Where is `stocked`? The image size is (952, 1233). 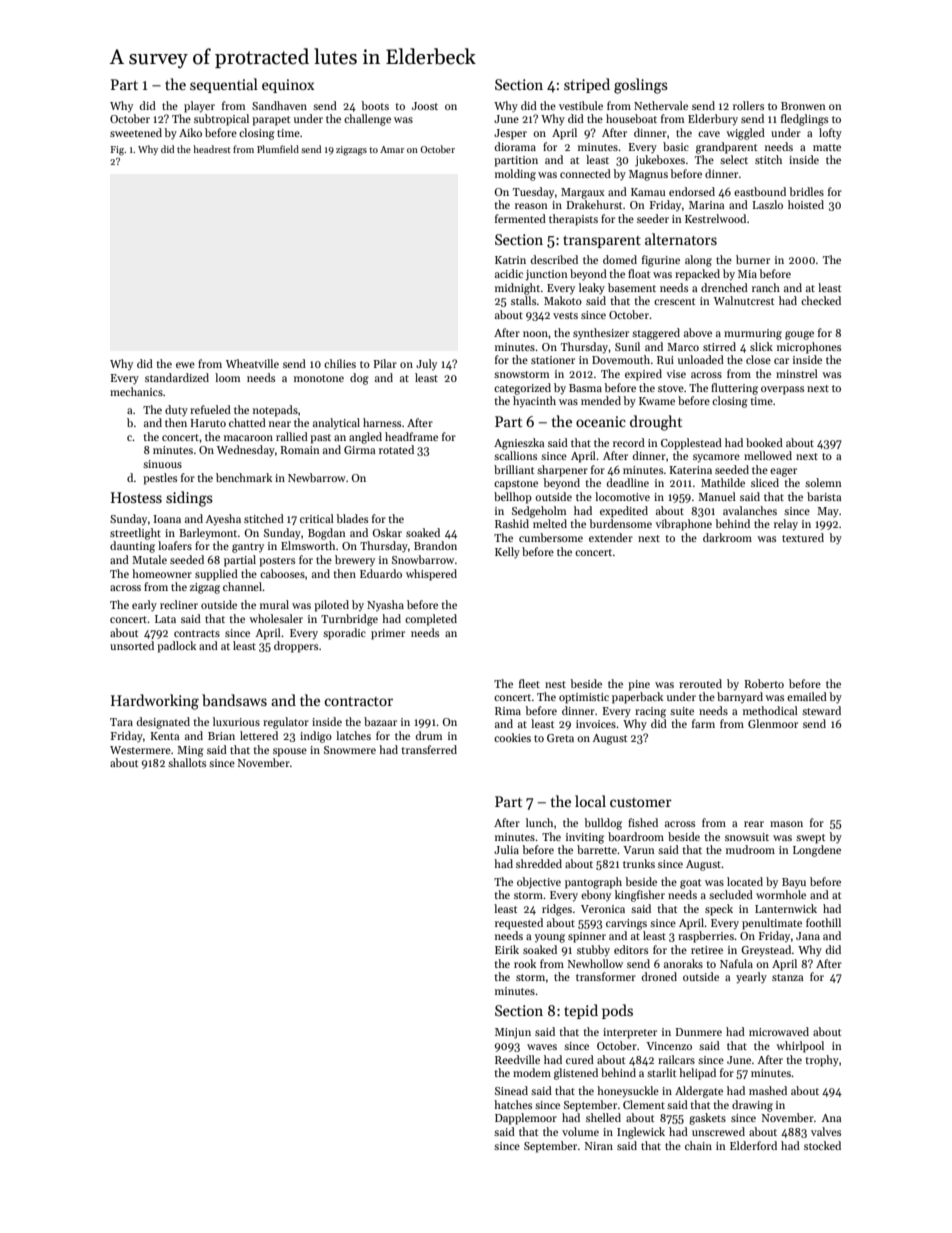 stocked is located at coordinates (822, 1145).
